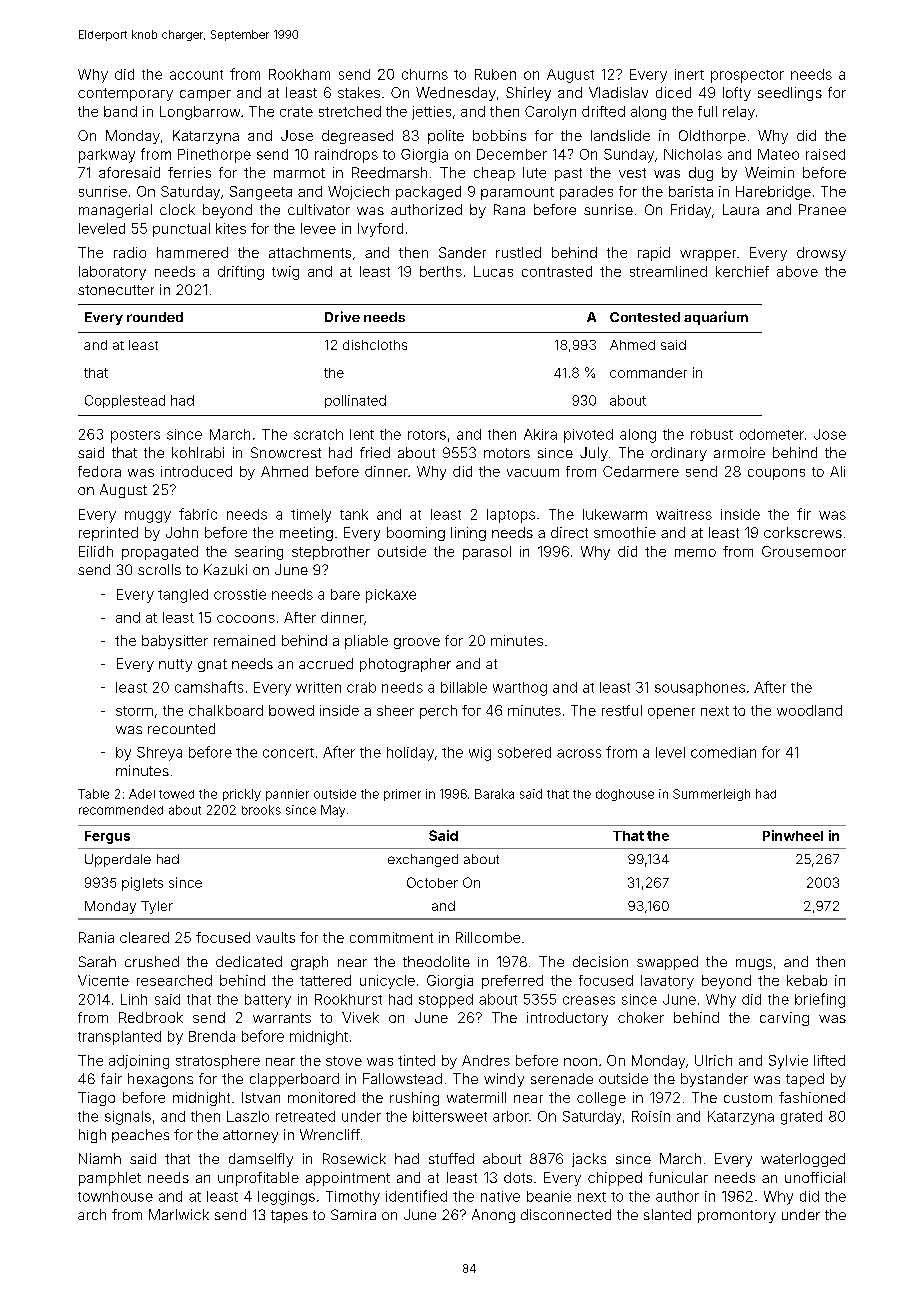 This screenshot has height=1308, width=924. Describe the element at coordinates (512, 982) in the screenshot. I see `preferred` at that location.
